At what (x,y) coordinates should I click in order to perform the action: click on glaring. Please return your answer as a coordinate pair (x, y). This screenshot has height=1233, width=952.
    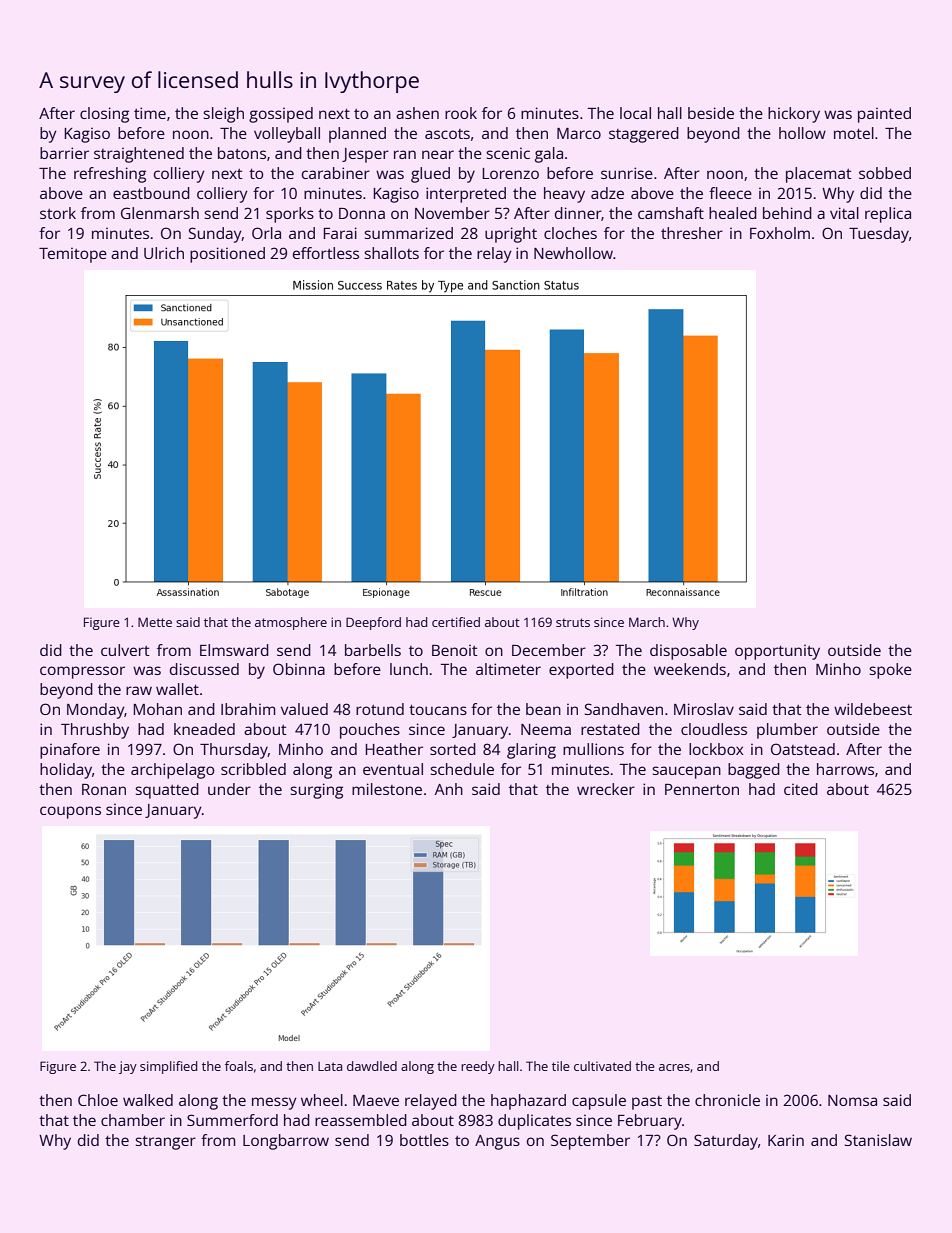
    Looking at the image, I should click on (531, 751).
